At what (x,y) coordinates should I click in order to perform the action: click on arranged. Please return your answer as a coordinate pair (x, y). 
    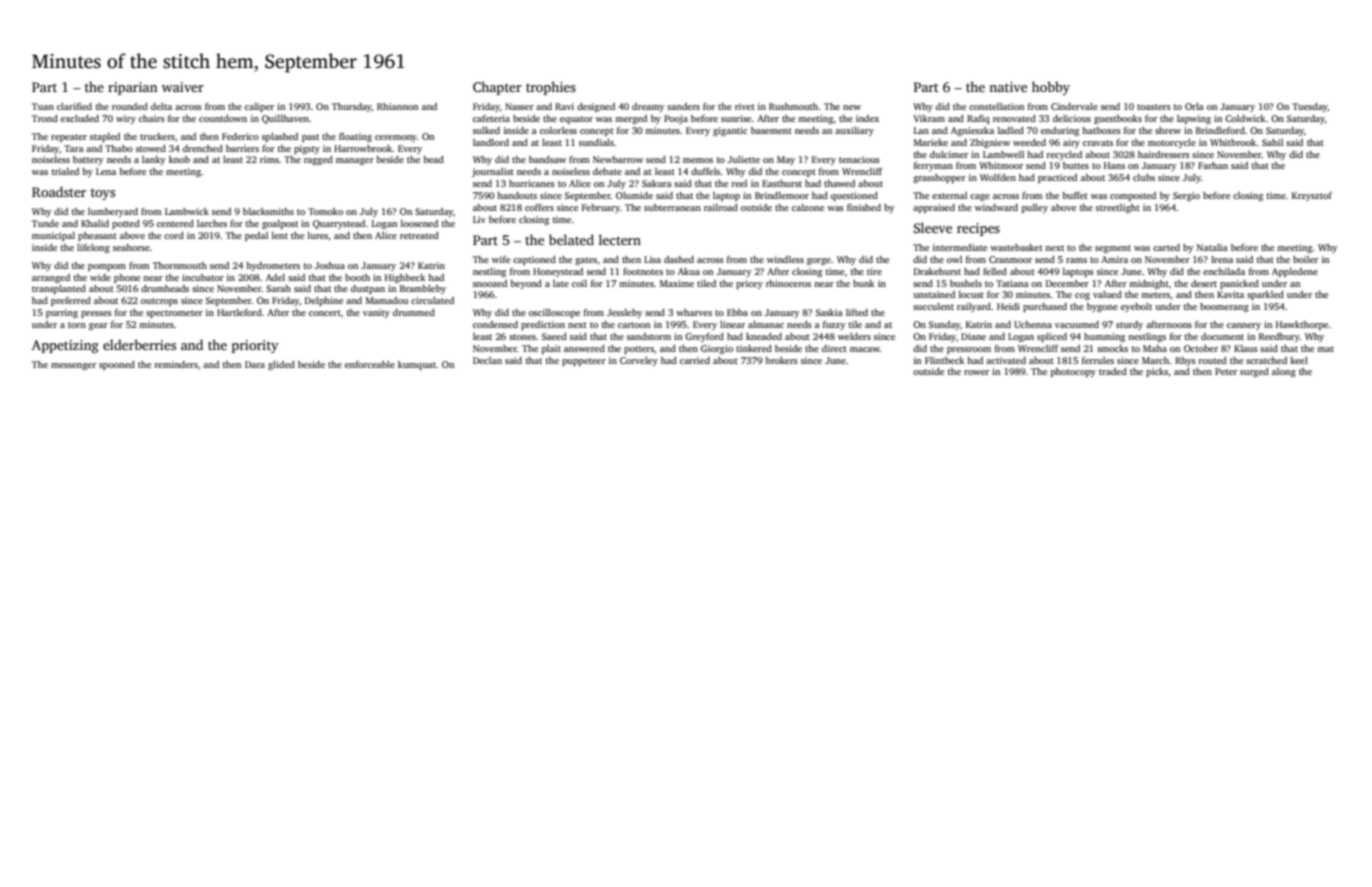
    Looking at the image, I should click on (51, 278).
